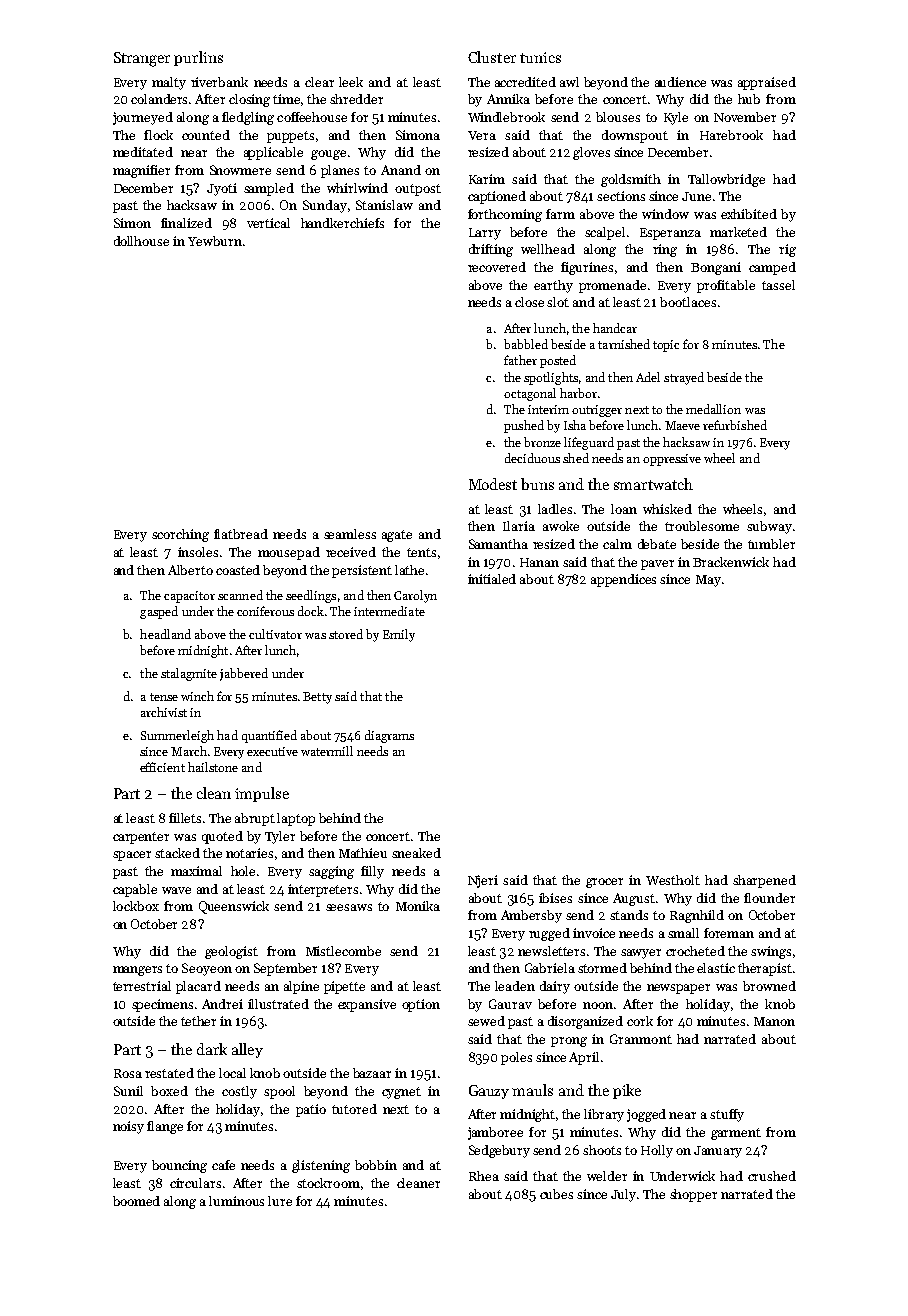 The height and width of the page is (1316, 908). Describe the element at coordinates (598, 1005) in the page. I see `noon` at that location.
